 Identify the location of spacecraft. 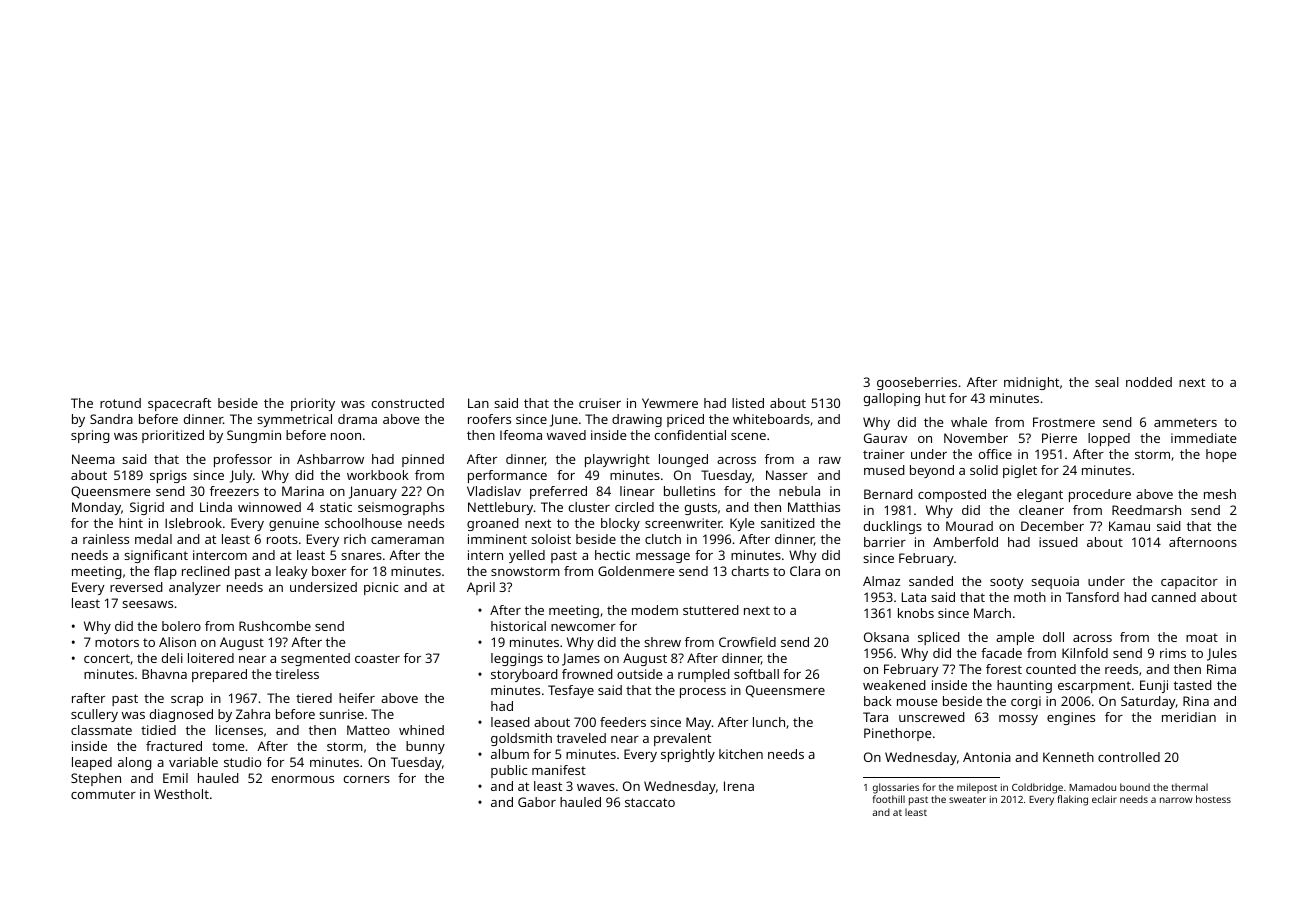
(179, 404).
